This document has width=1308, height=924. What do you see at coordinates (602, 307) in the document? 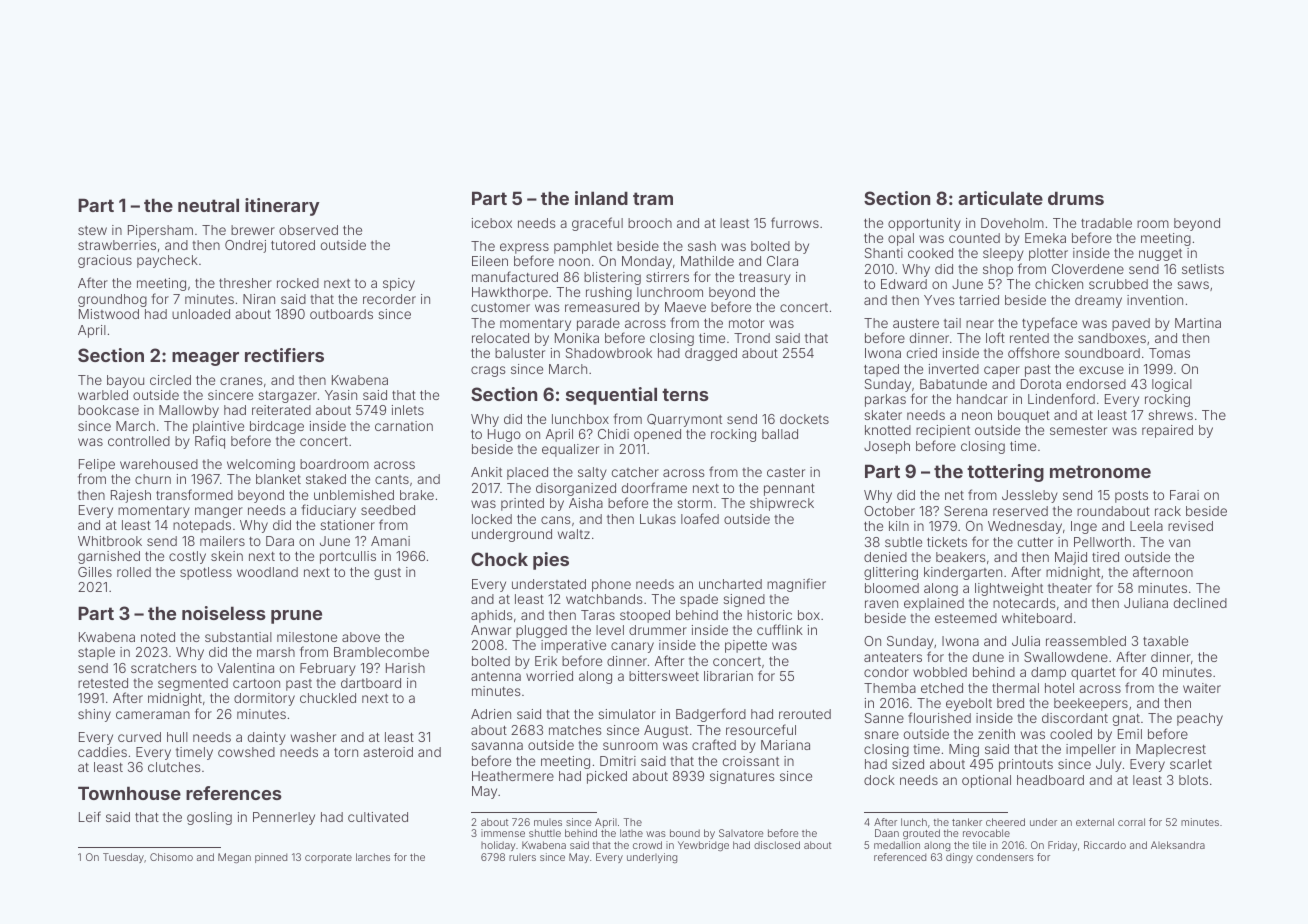
I see `remeasured` at bounding box center [602, 307].
